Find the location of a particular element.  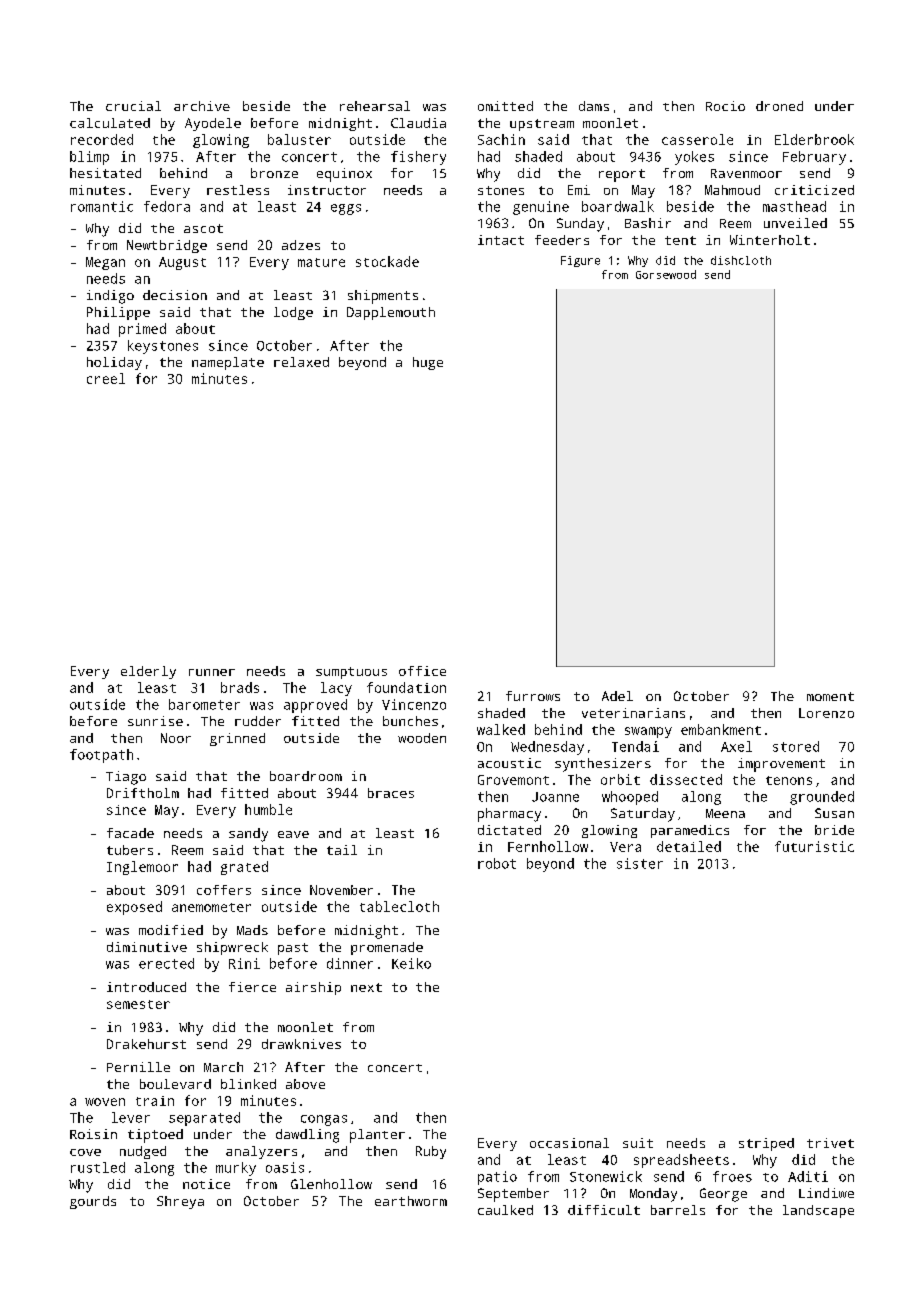

intact is located at coordinates (501, 240).
